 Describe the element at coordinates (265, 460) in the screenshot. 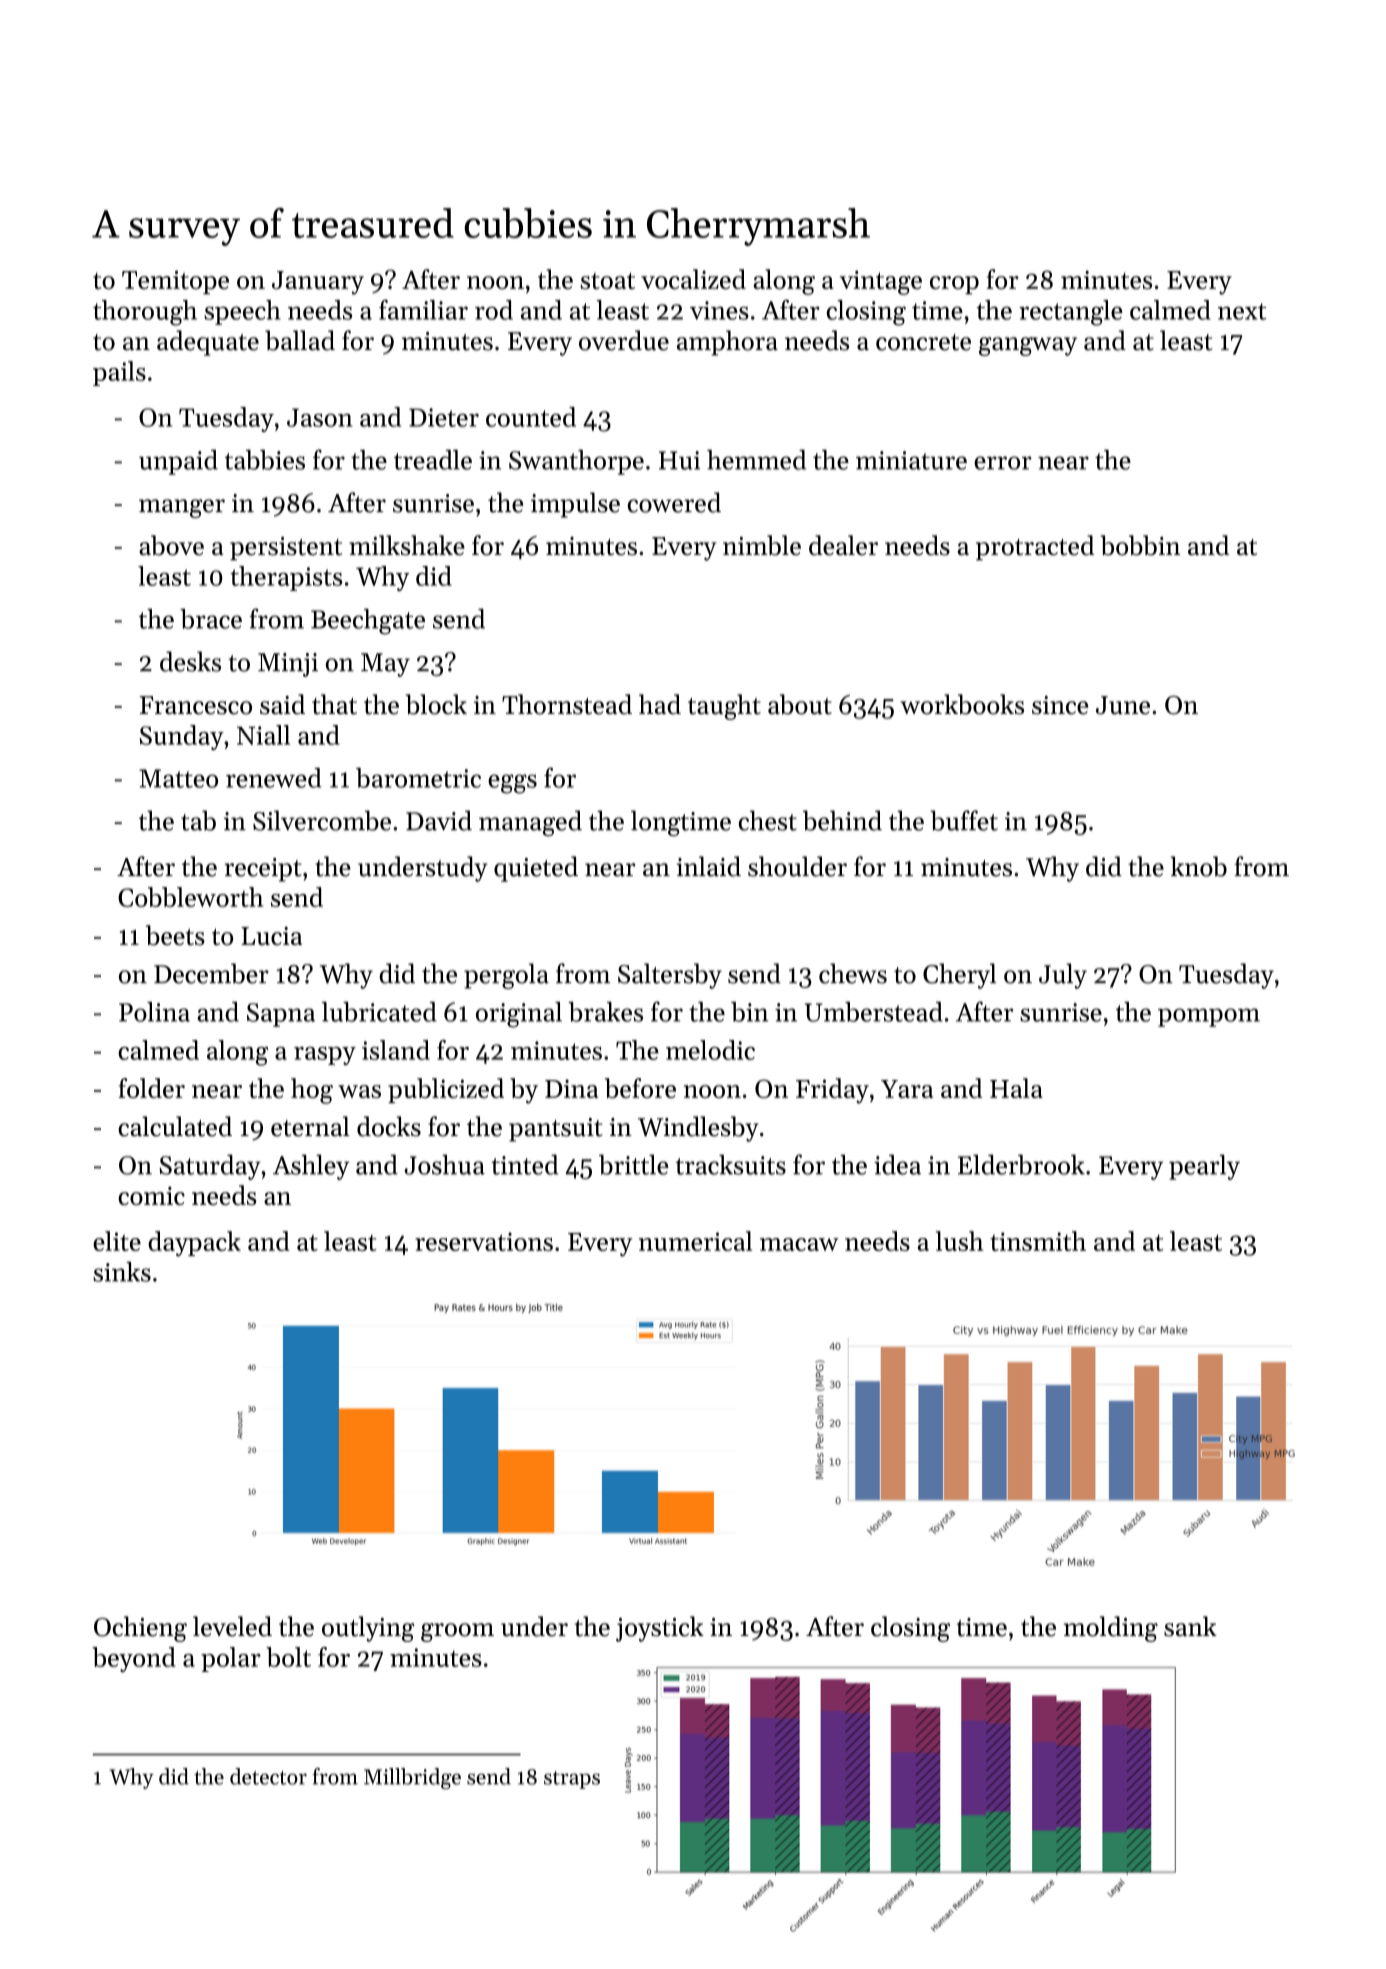

I see `tabbies` at that location.
